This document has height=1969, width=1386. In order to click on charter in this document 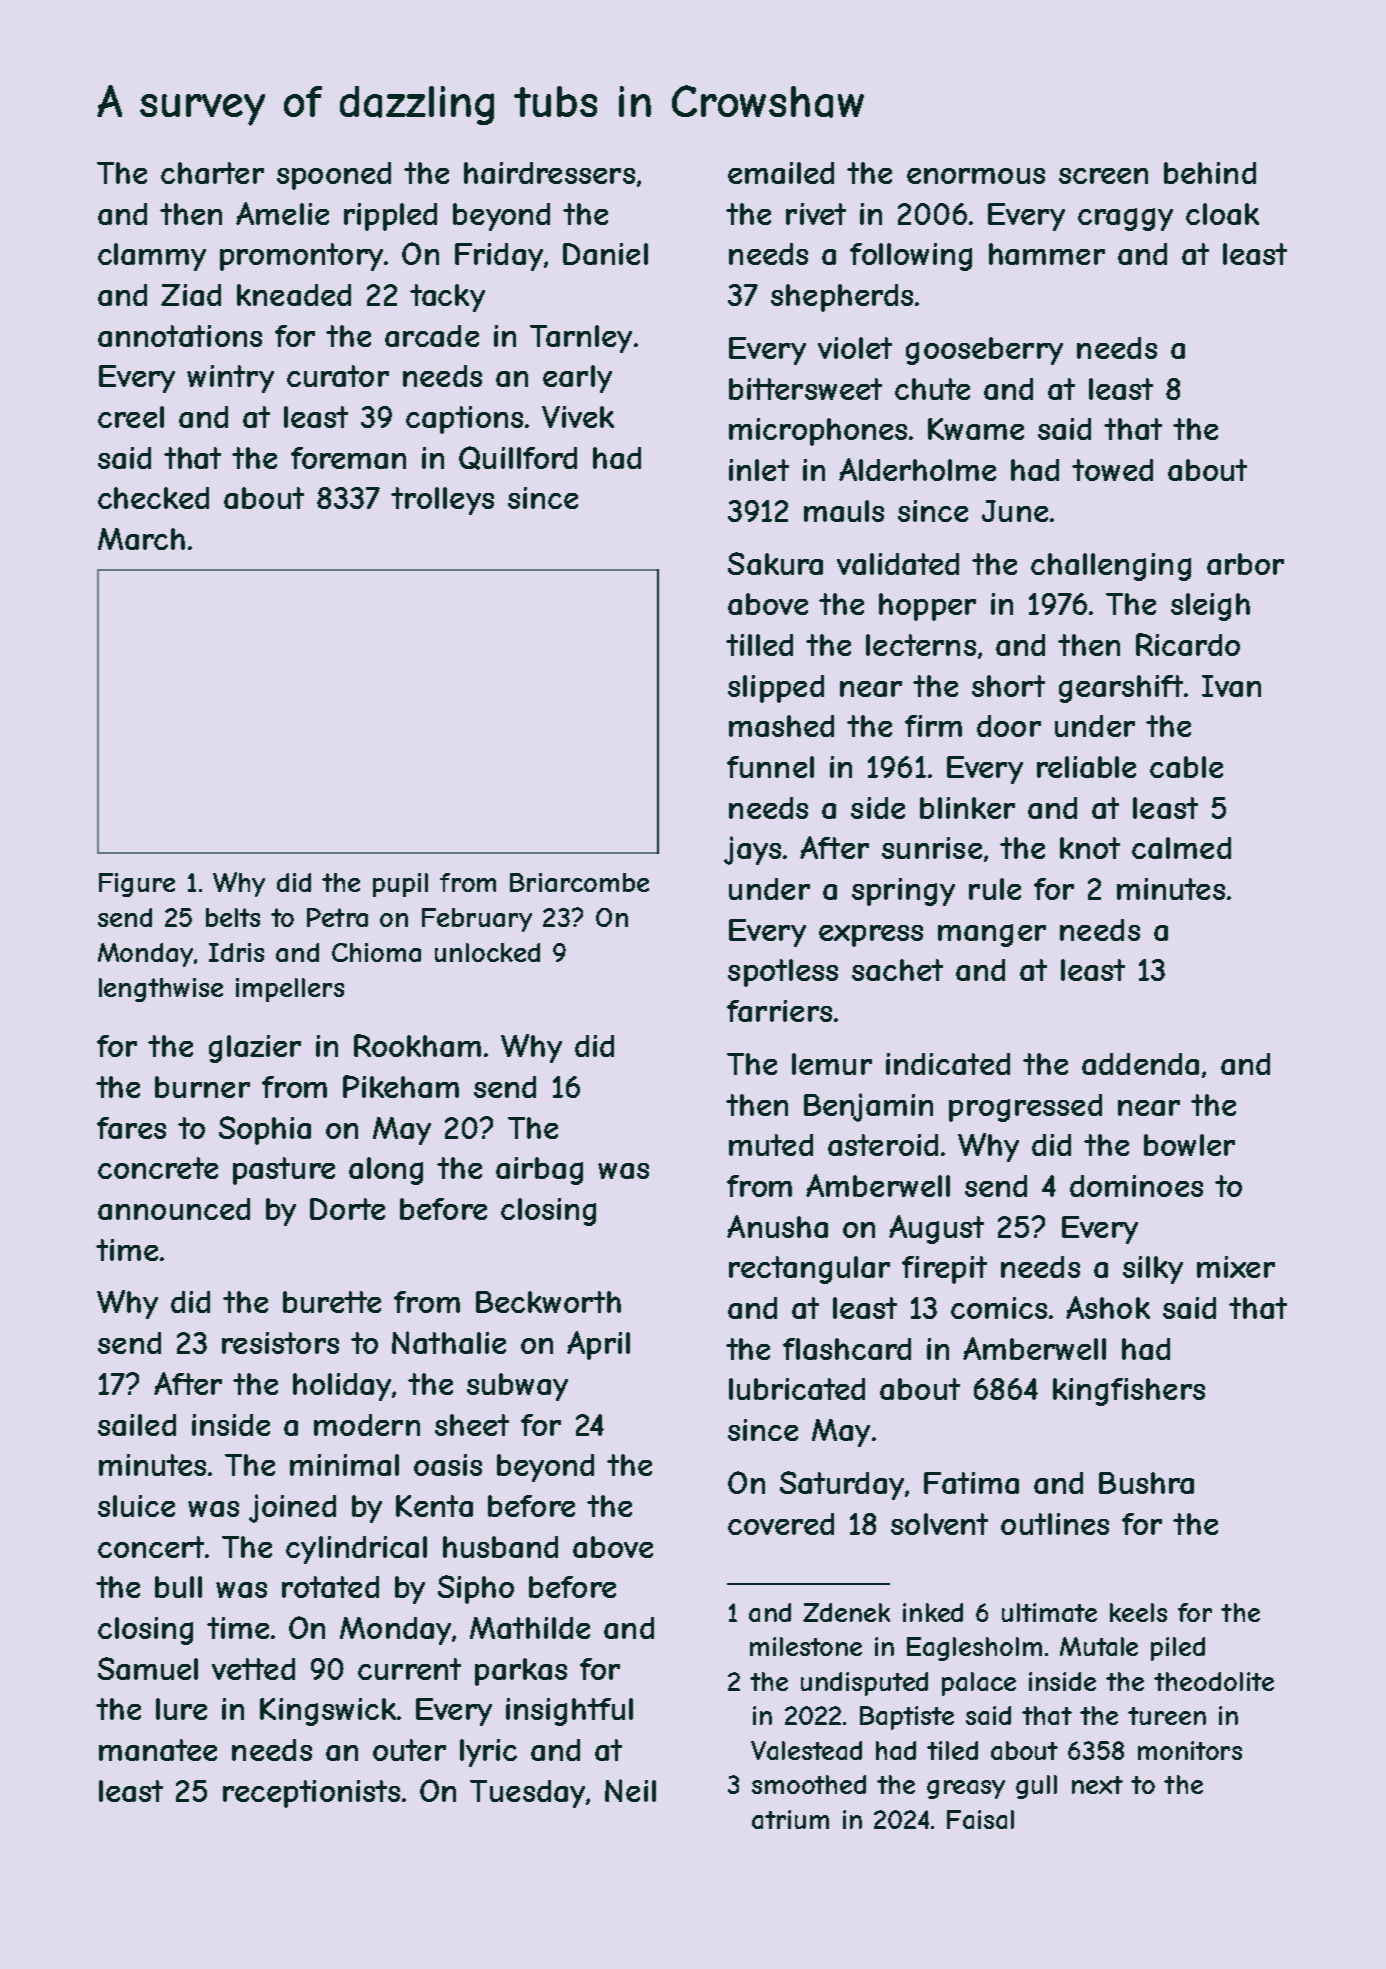, I will do `click(212, 173)`.
